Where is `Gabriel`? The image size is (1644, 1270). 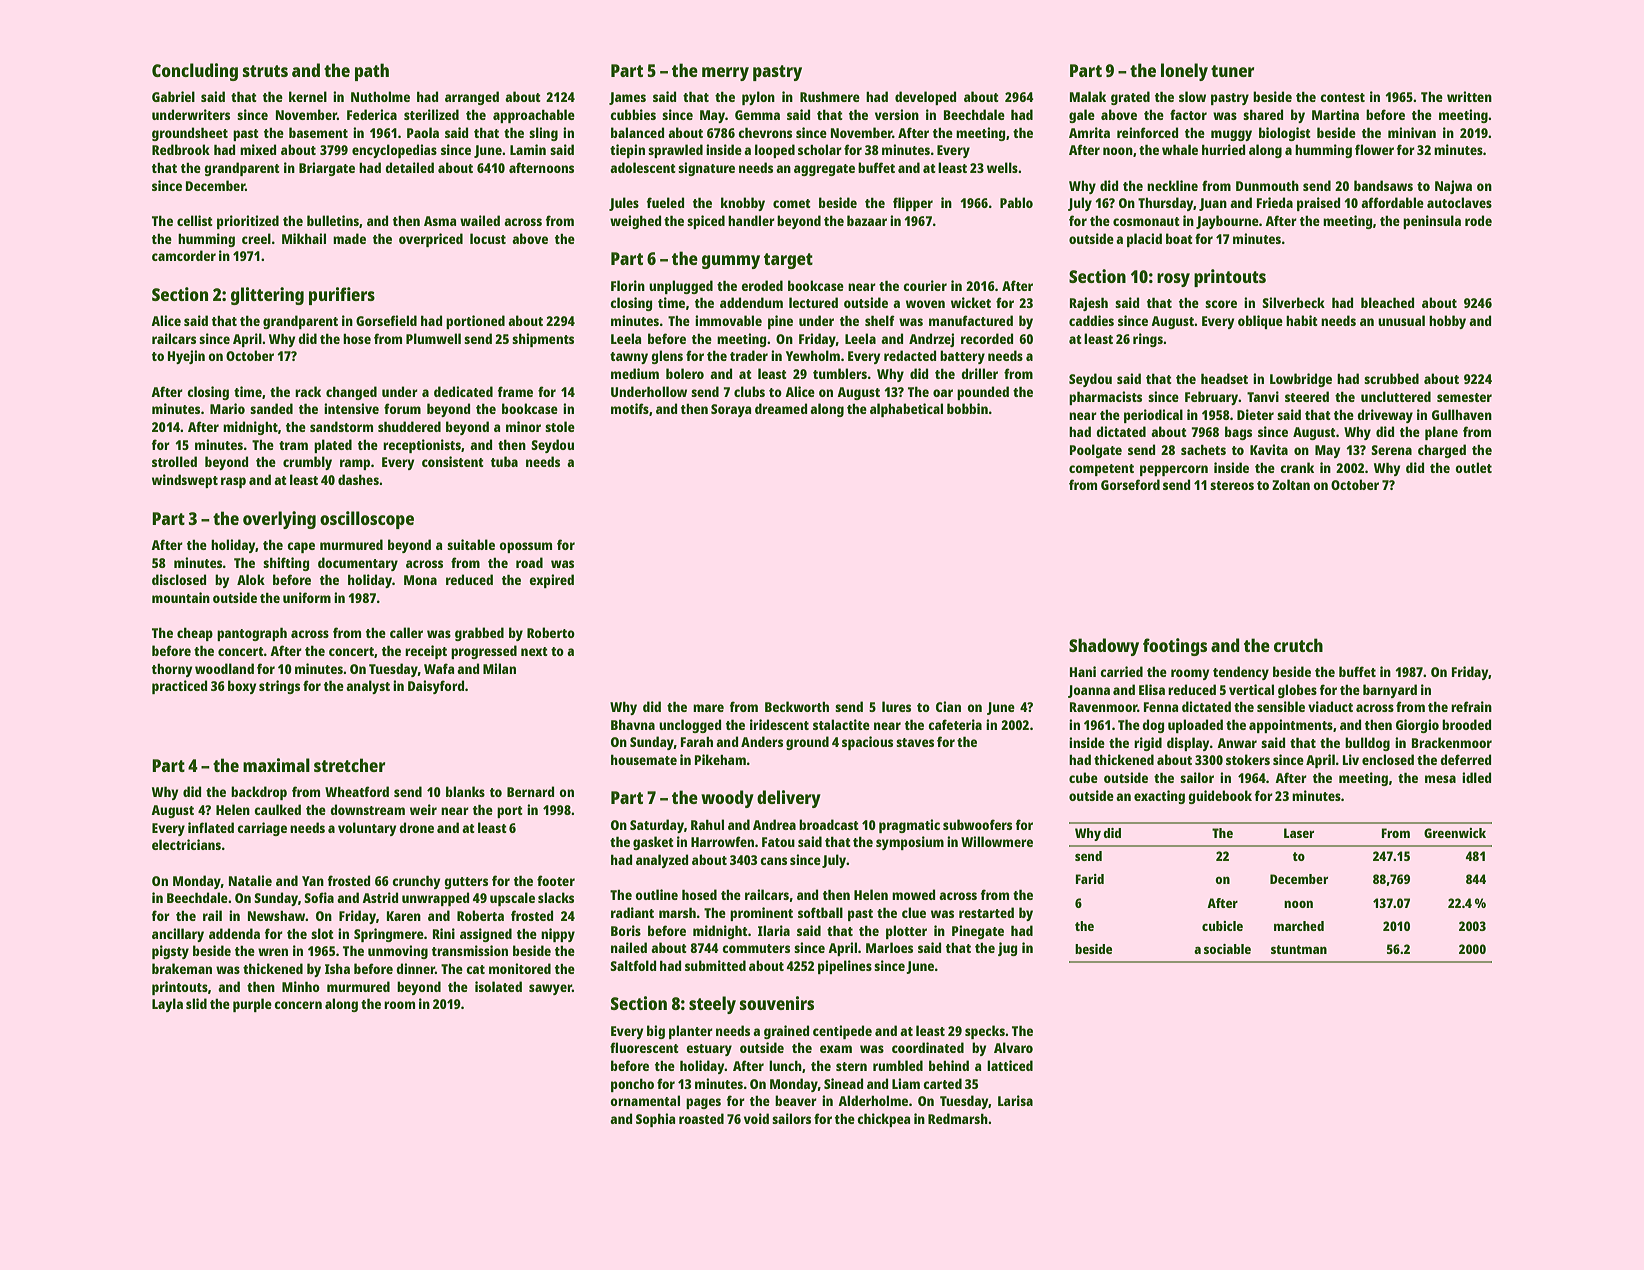
Gabriel is located at coordinates (173, 96).
